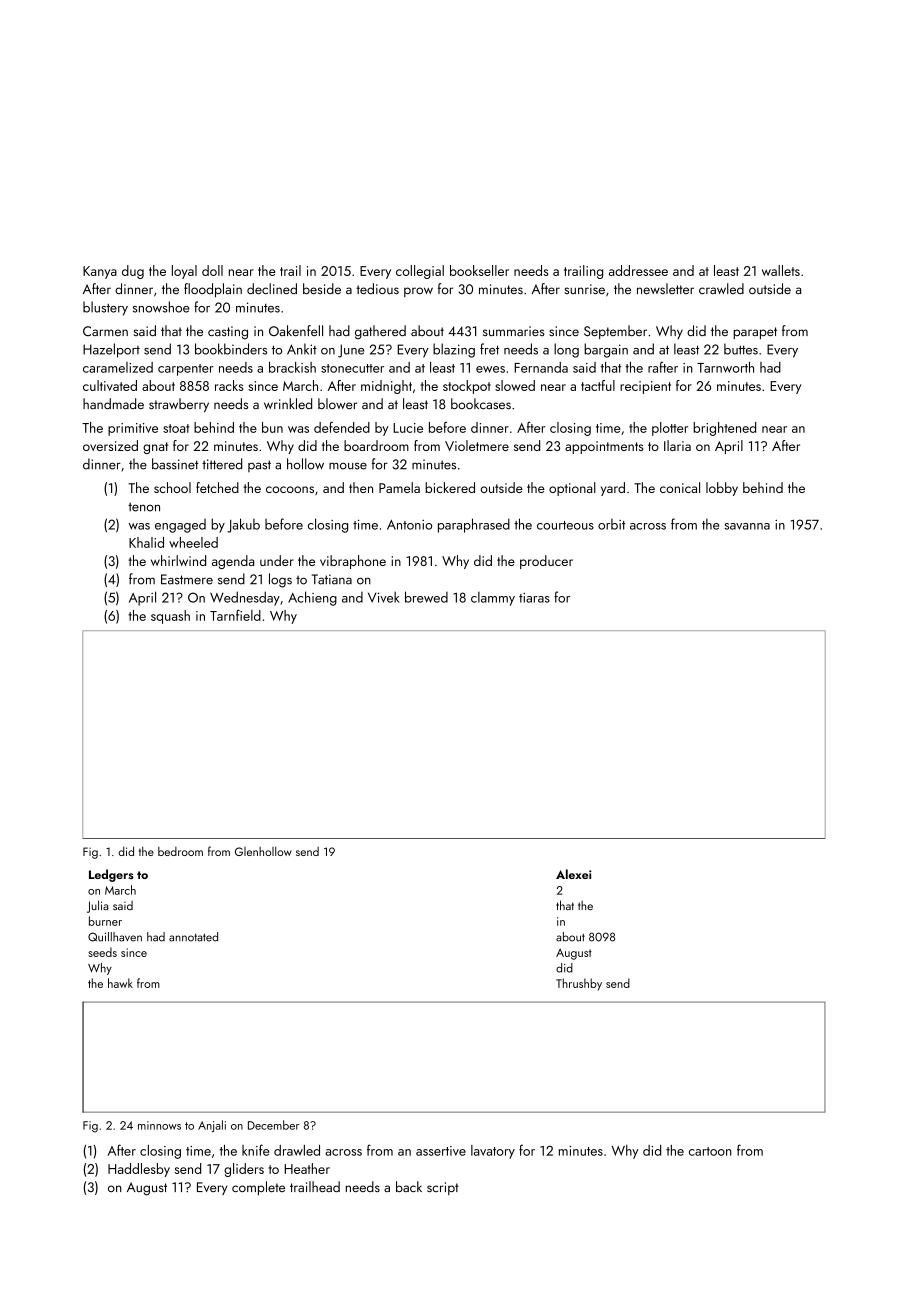  What do you see at coordinates (180, 851) in the screenshot?
I see `bedroom` at bounding box center [180, 851].
